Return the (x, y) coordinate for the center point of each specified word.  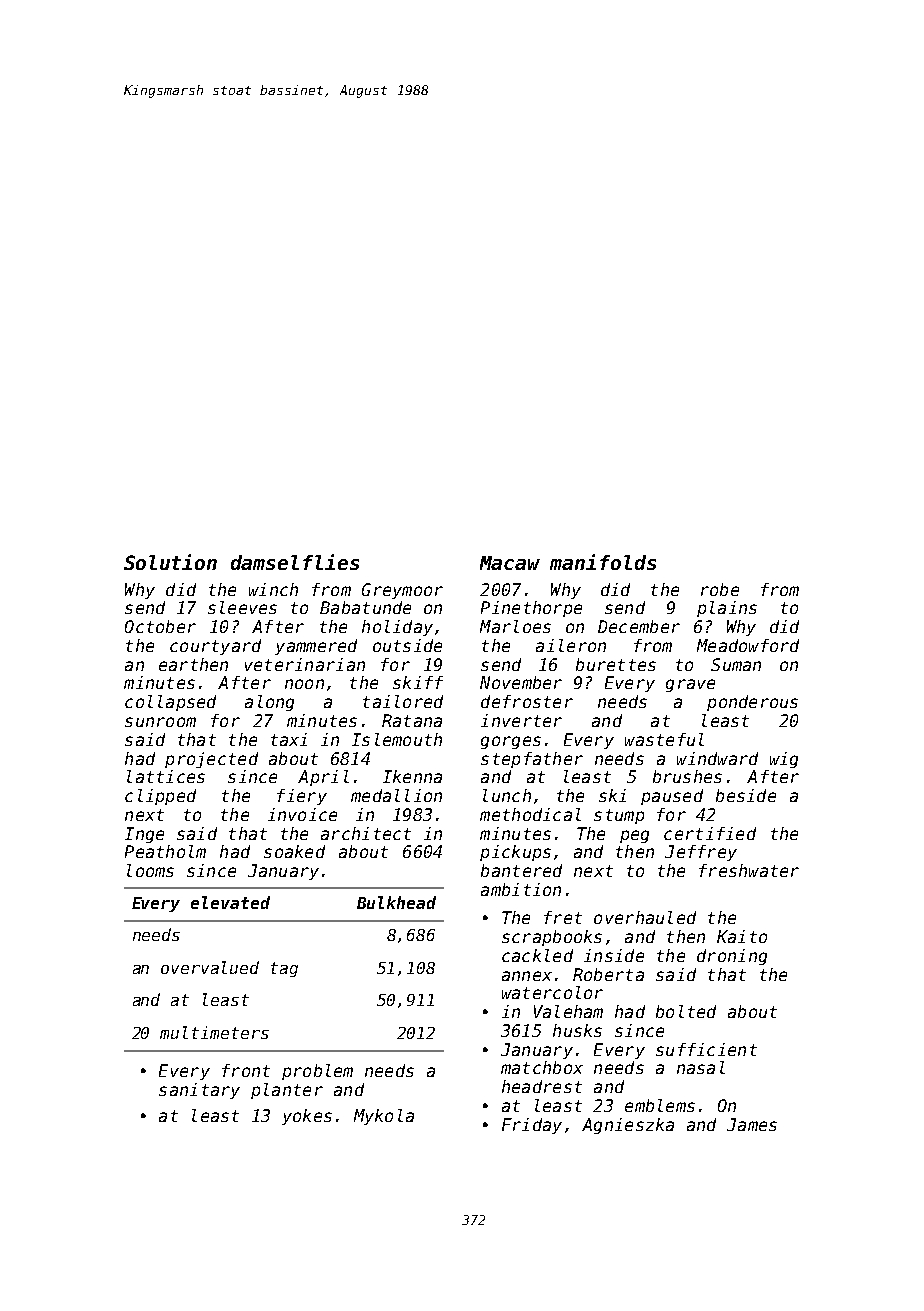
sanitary (199, 1091)
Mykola (384, 1117)
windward (717, 758)
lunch (507, 795)
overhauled (645, 917)
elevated (230, 902)
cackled (537, 955)
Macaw (510, 563)
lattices (166, 776)
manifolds (603, 562)
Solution (170, 562)
